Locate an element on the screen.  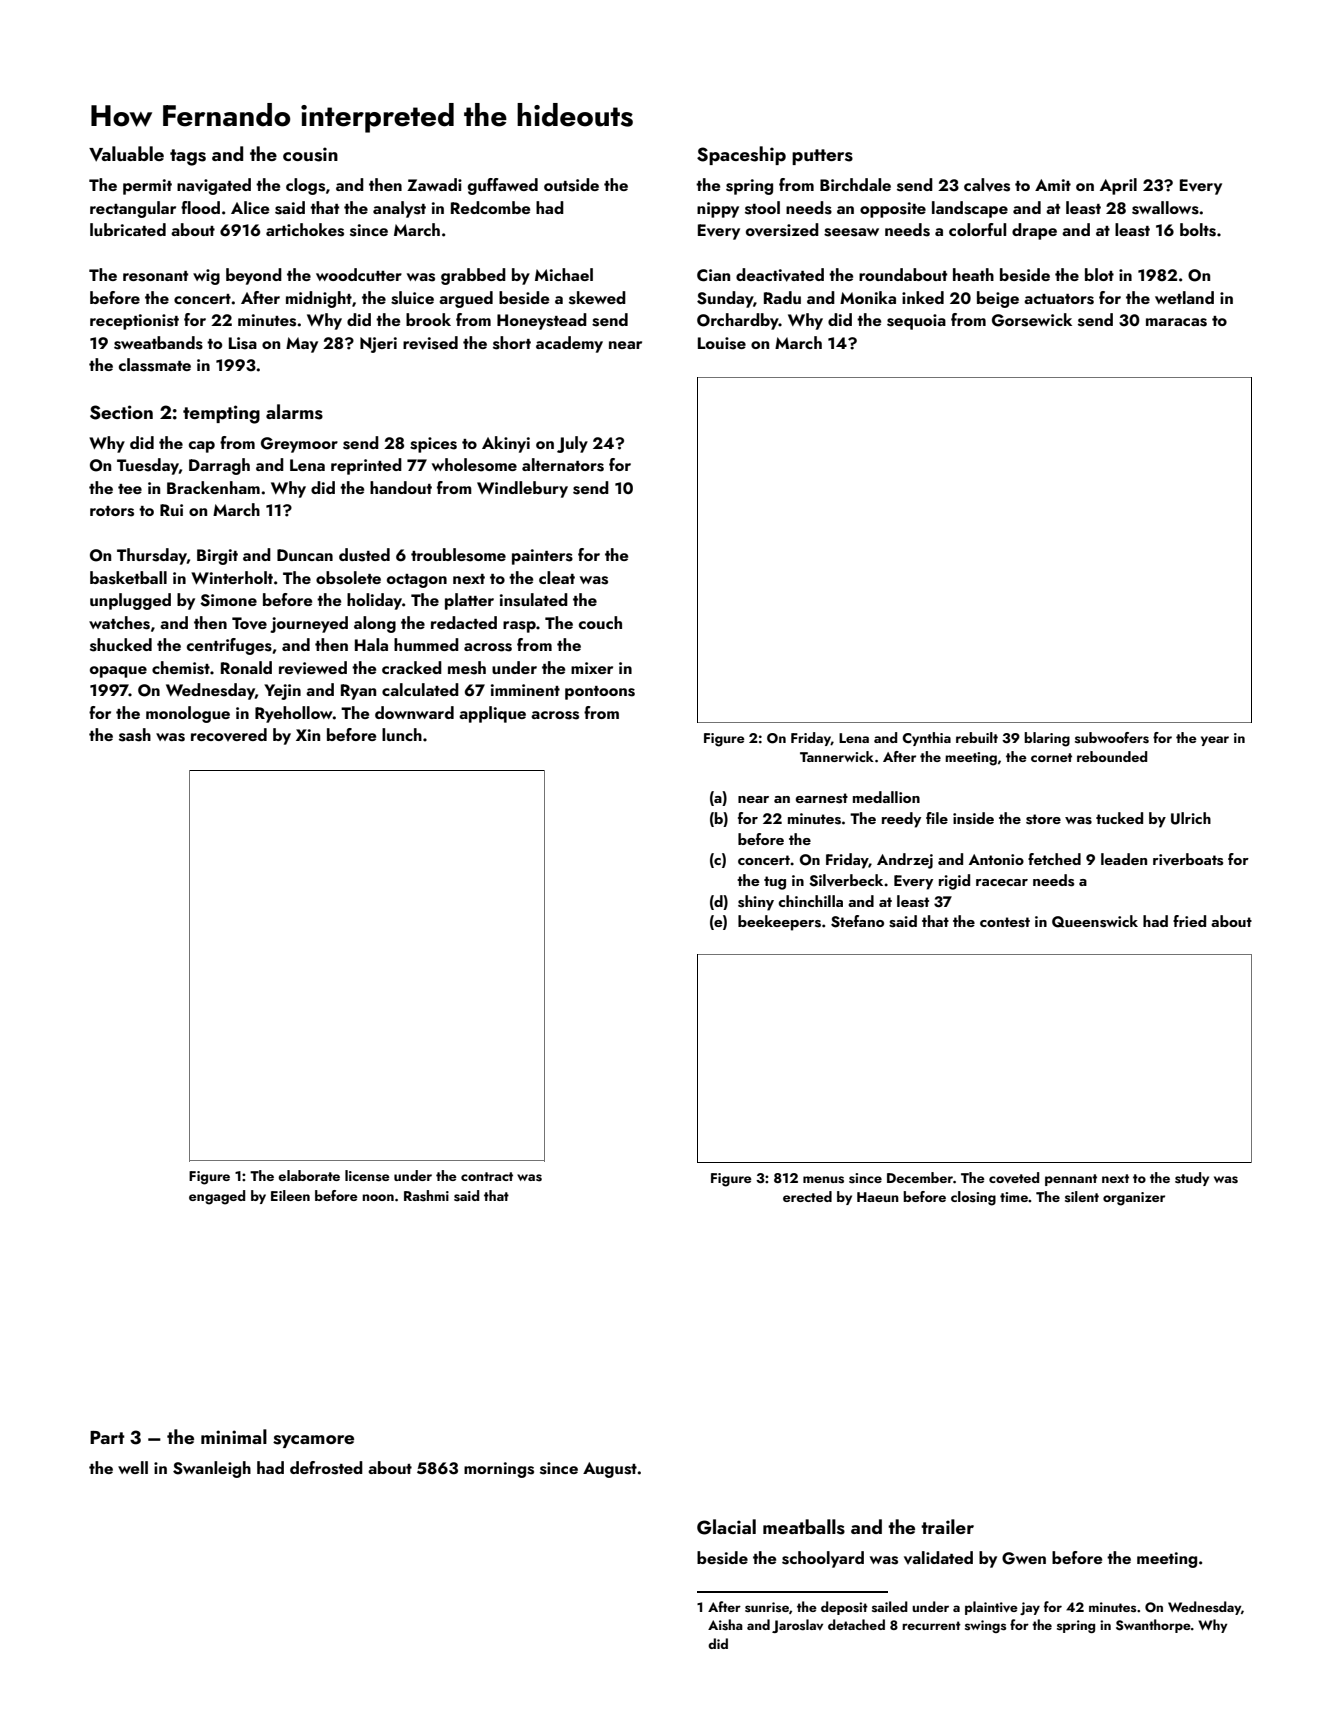
cleat is located at coordinates (557, 577).
